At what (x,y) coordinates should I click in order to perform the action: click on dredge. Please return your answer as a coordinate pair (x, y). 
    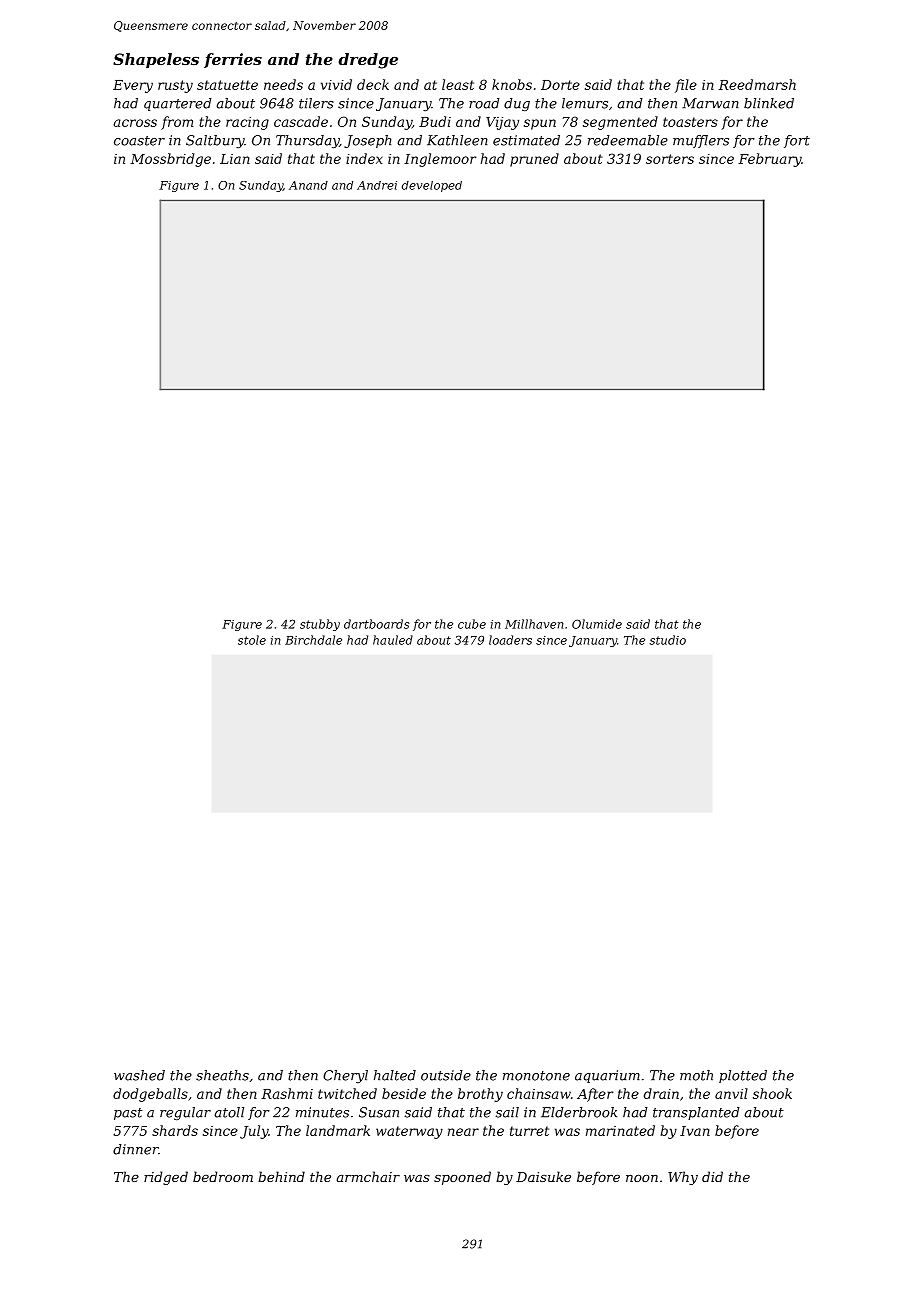
    Looking at the image, I should click on (368, 61).
